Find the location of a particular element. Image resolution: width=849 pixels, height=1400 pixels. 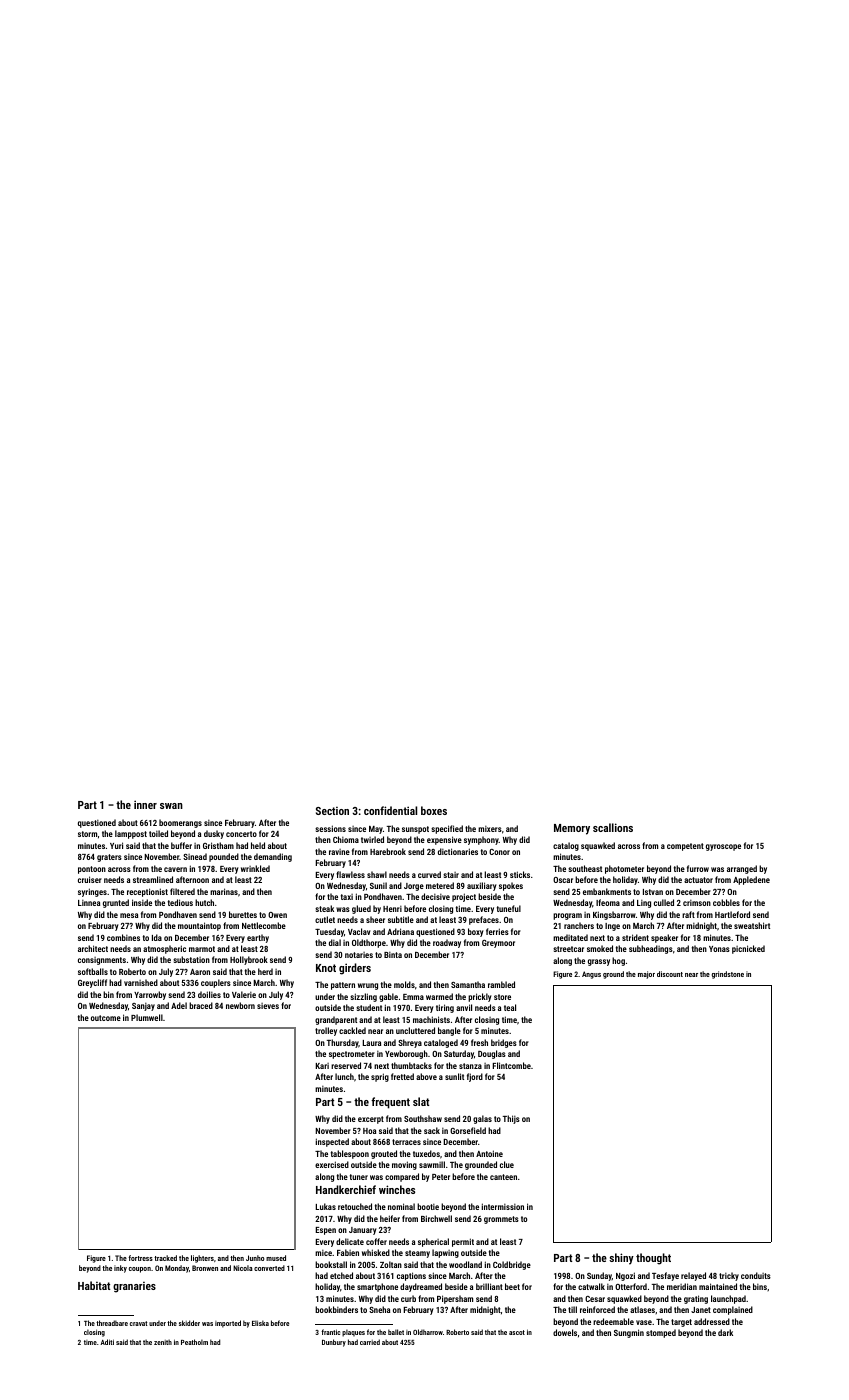

Handkerchief is located at coordinates (346, 1189).
